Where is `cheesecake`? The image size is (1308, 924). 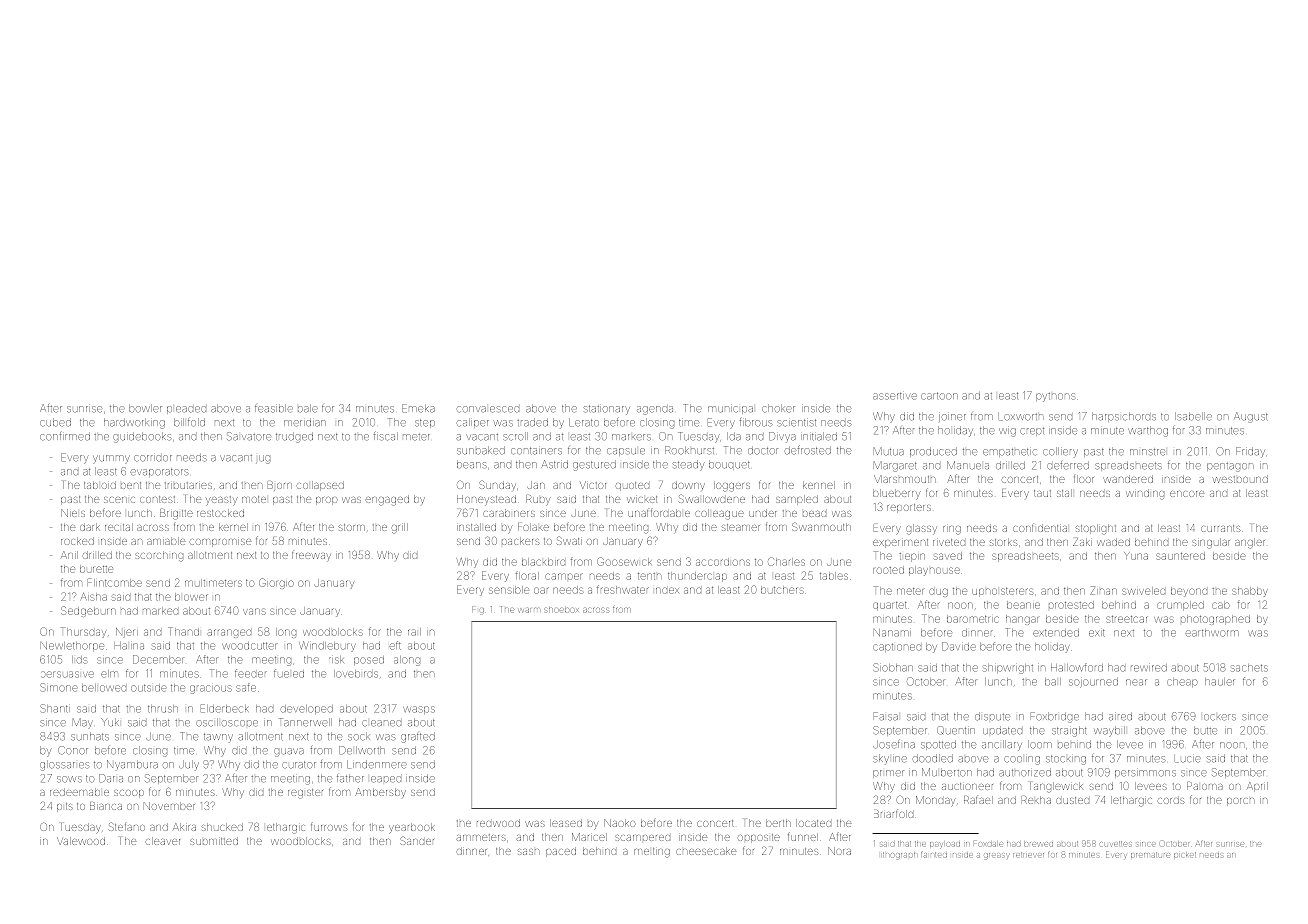 cheesecake is located at coordinates (706, 851).
